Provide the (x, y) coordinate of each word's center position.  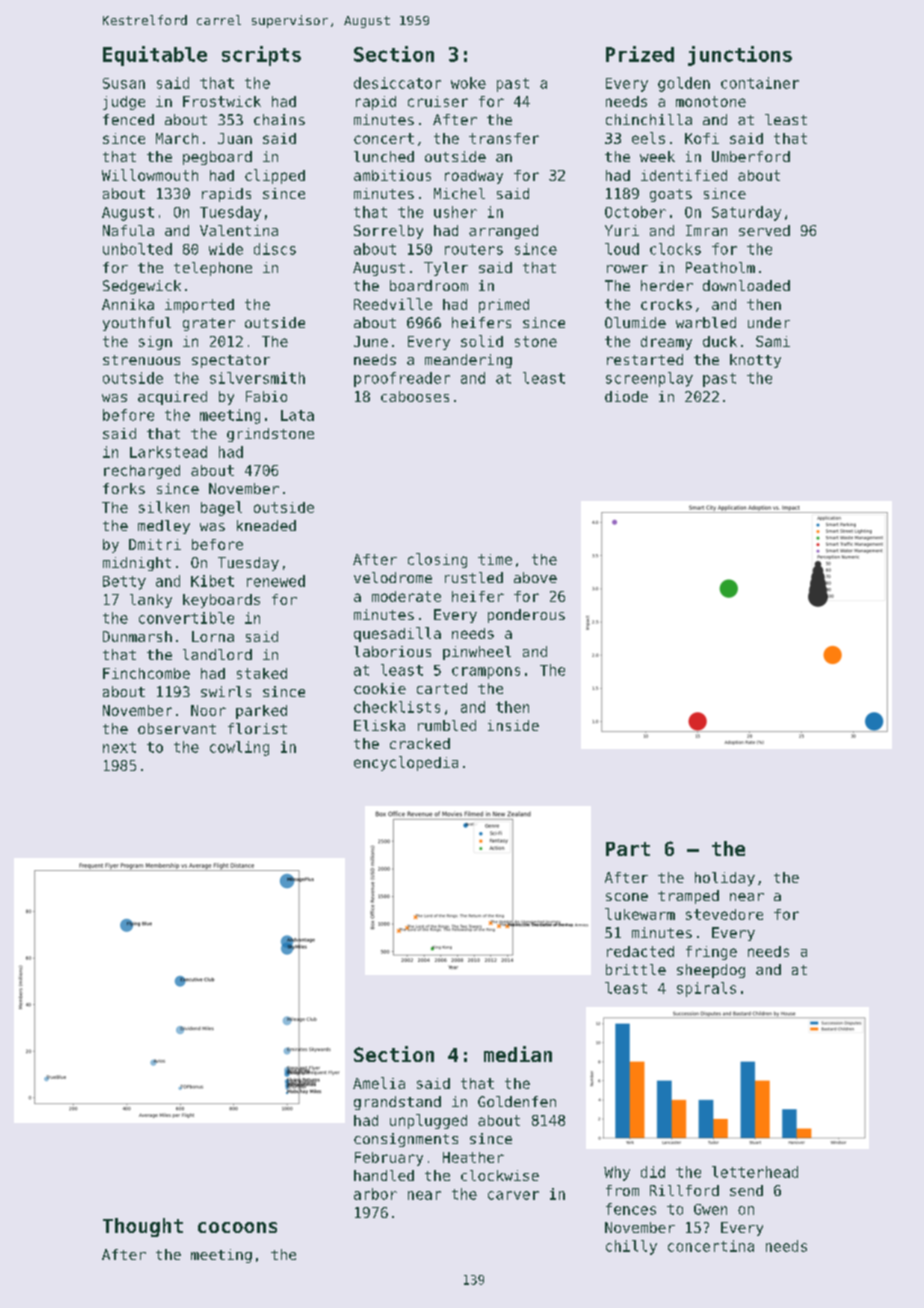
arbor (375, 1194)
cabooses (415, 396)
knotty (755, 361)
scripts (261, 56)
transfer (504, 138)
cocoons (237, 1227)
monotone (711, 101)
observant (177, 728)
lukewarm (640, 914)
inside (513, 725)
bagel (221, 508)
